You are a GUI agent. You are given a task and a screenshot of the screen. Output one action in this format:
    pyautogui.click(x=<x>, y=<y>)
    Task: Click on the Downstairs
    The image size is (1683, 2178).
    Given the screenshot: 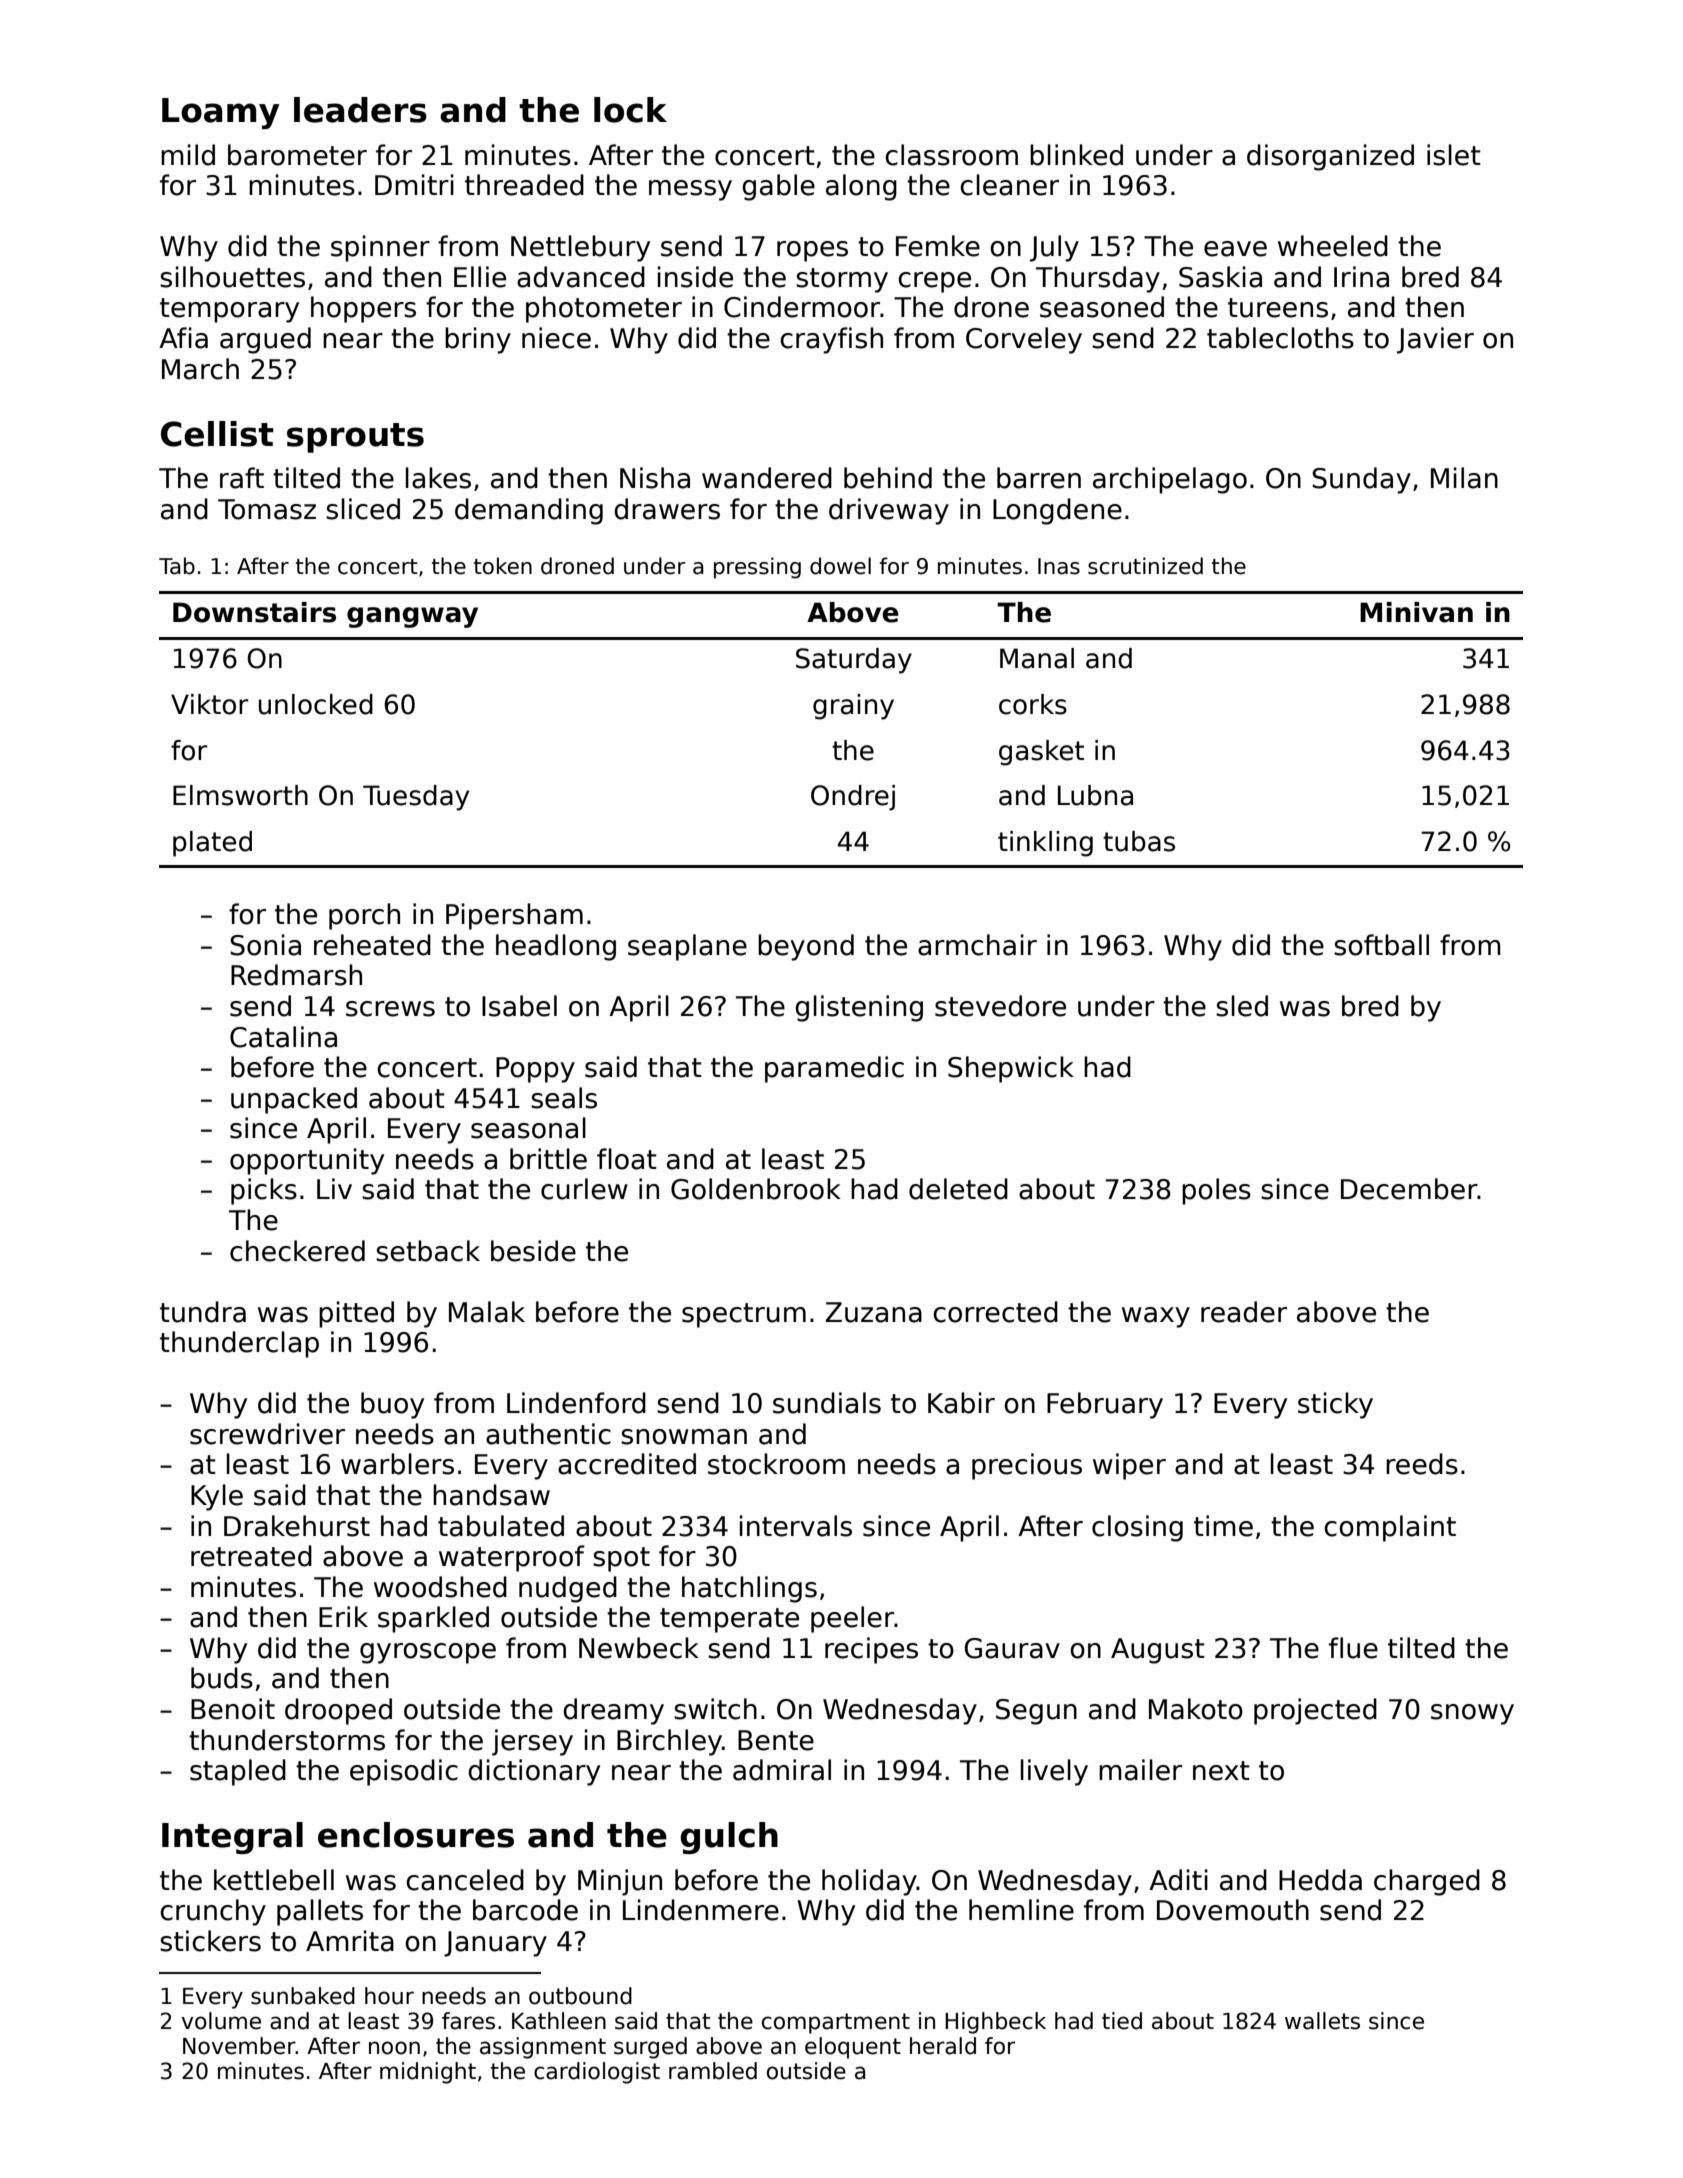 What is the action you would take?
    pyautogui.click(x=254, y=612)
